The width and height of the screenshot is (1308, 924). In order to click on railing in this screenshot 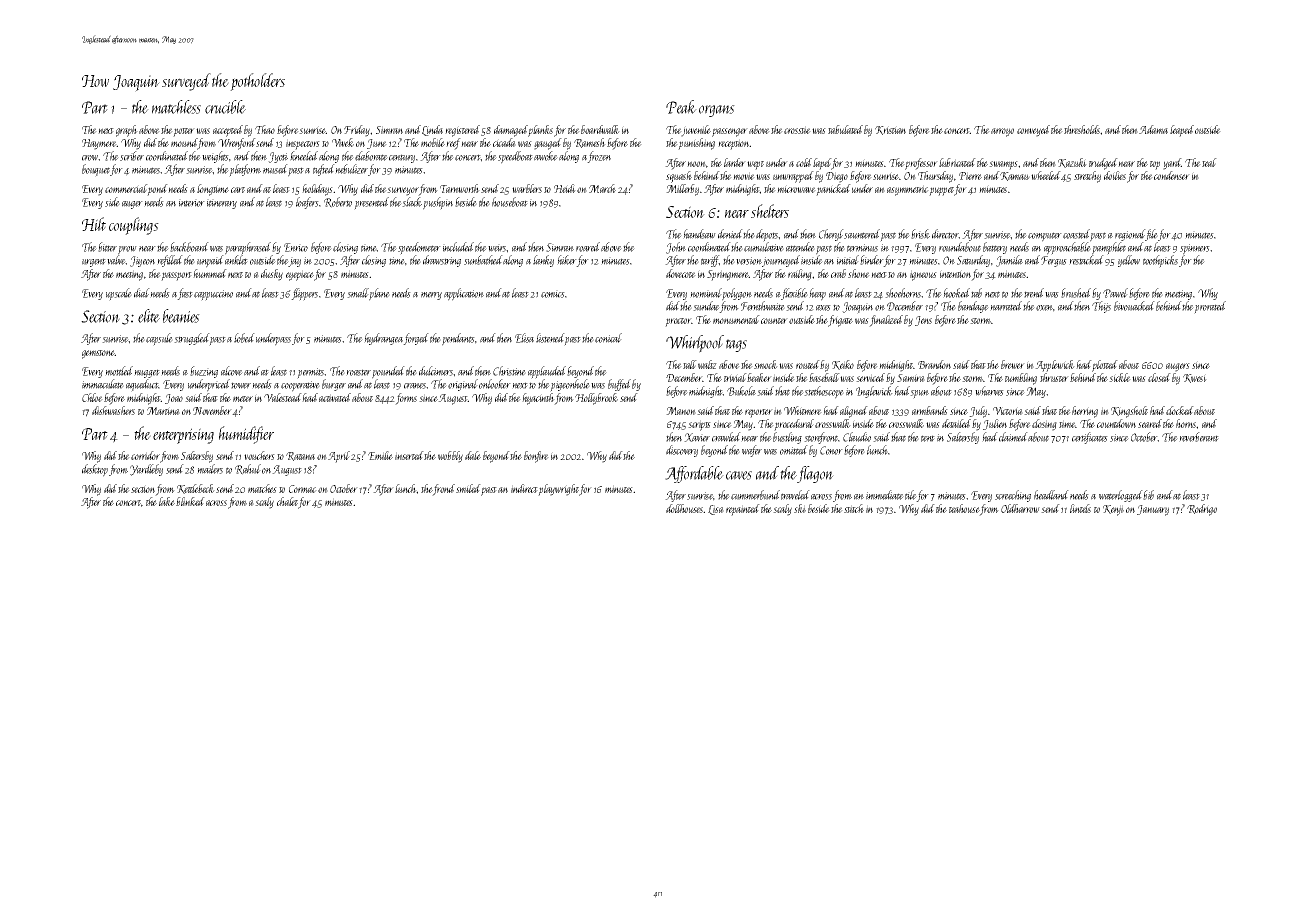, I will do `click(800, 275)`.
